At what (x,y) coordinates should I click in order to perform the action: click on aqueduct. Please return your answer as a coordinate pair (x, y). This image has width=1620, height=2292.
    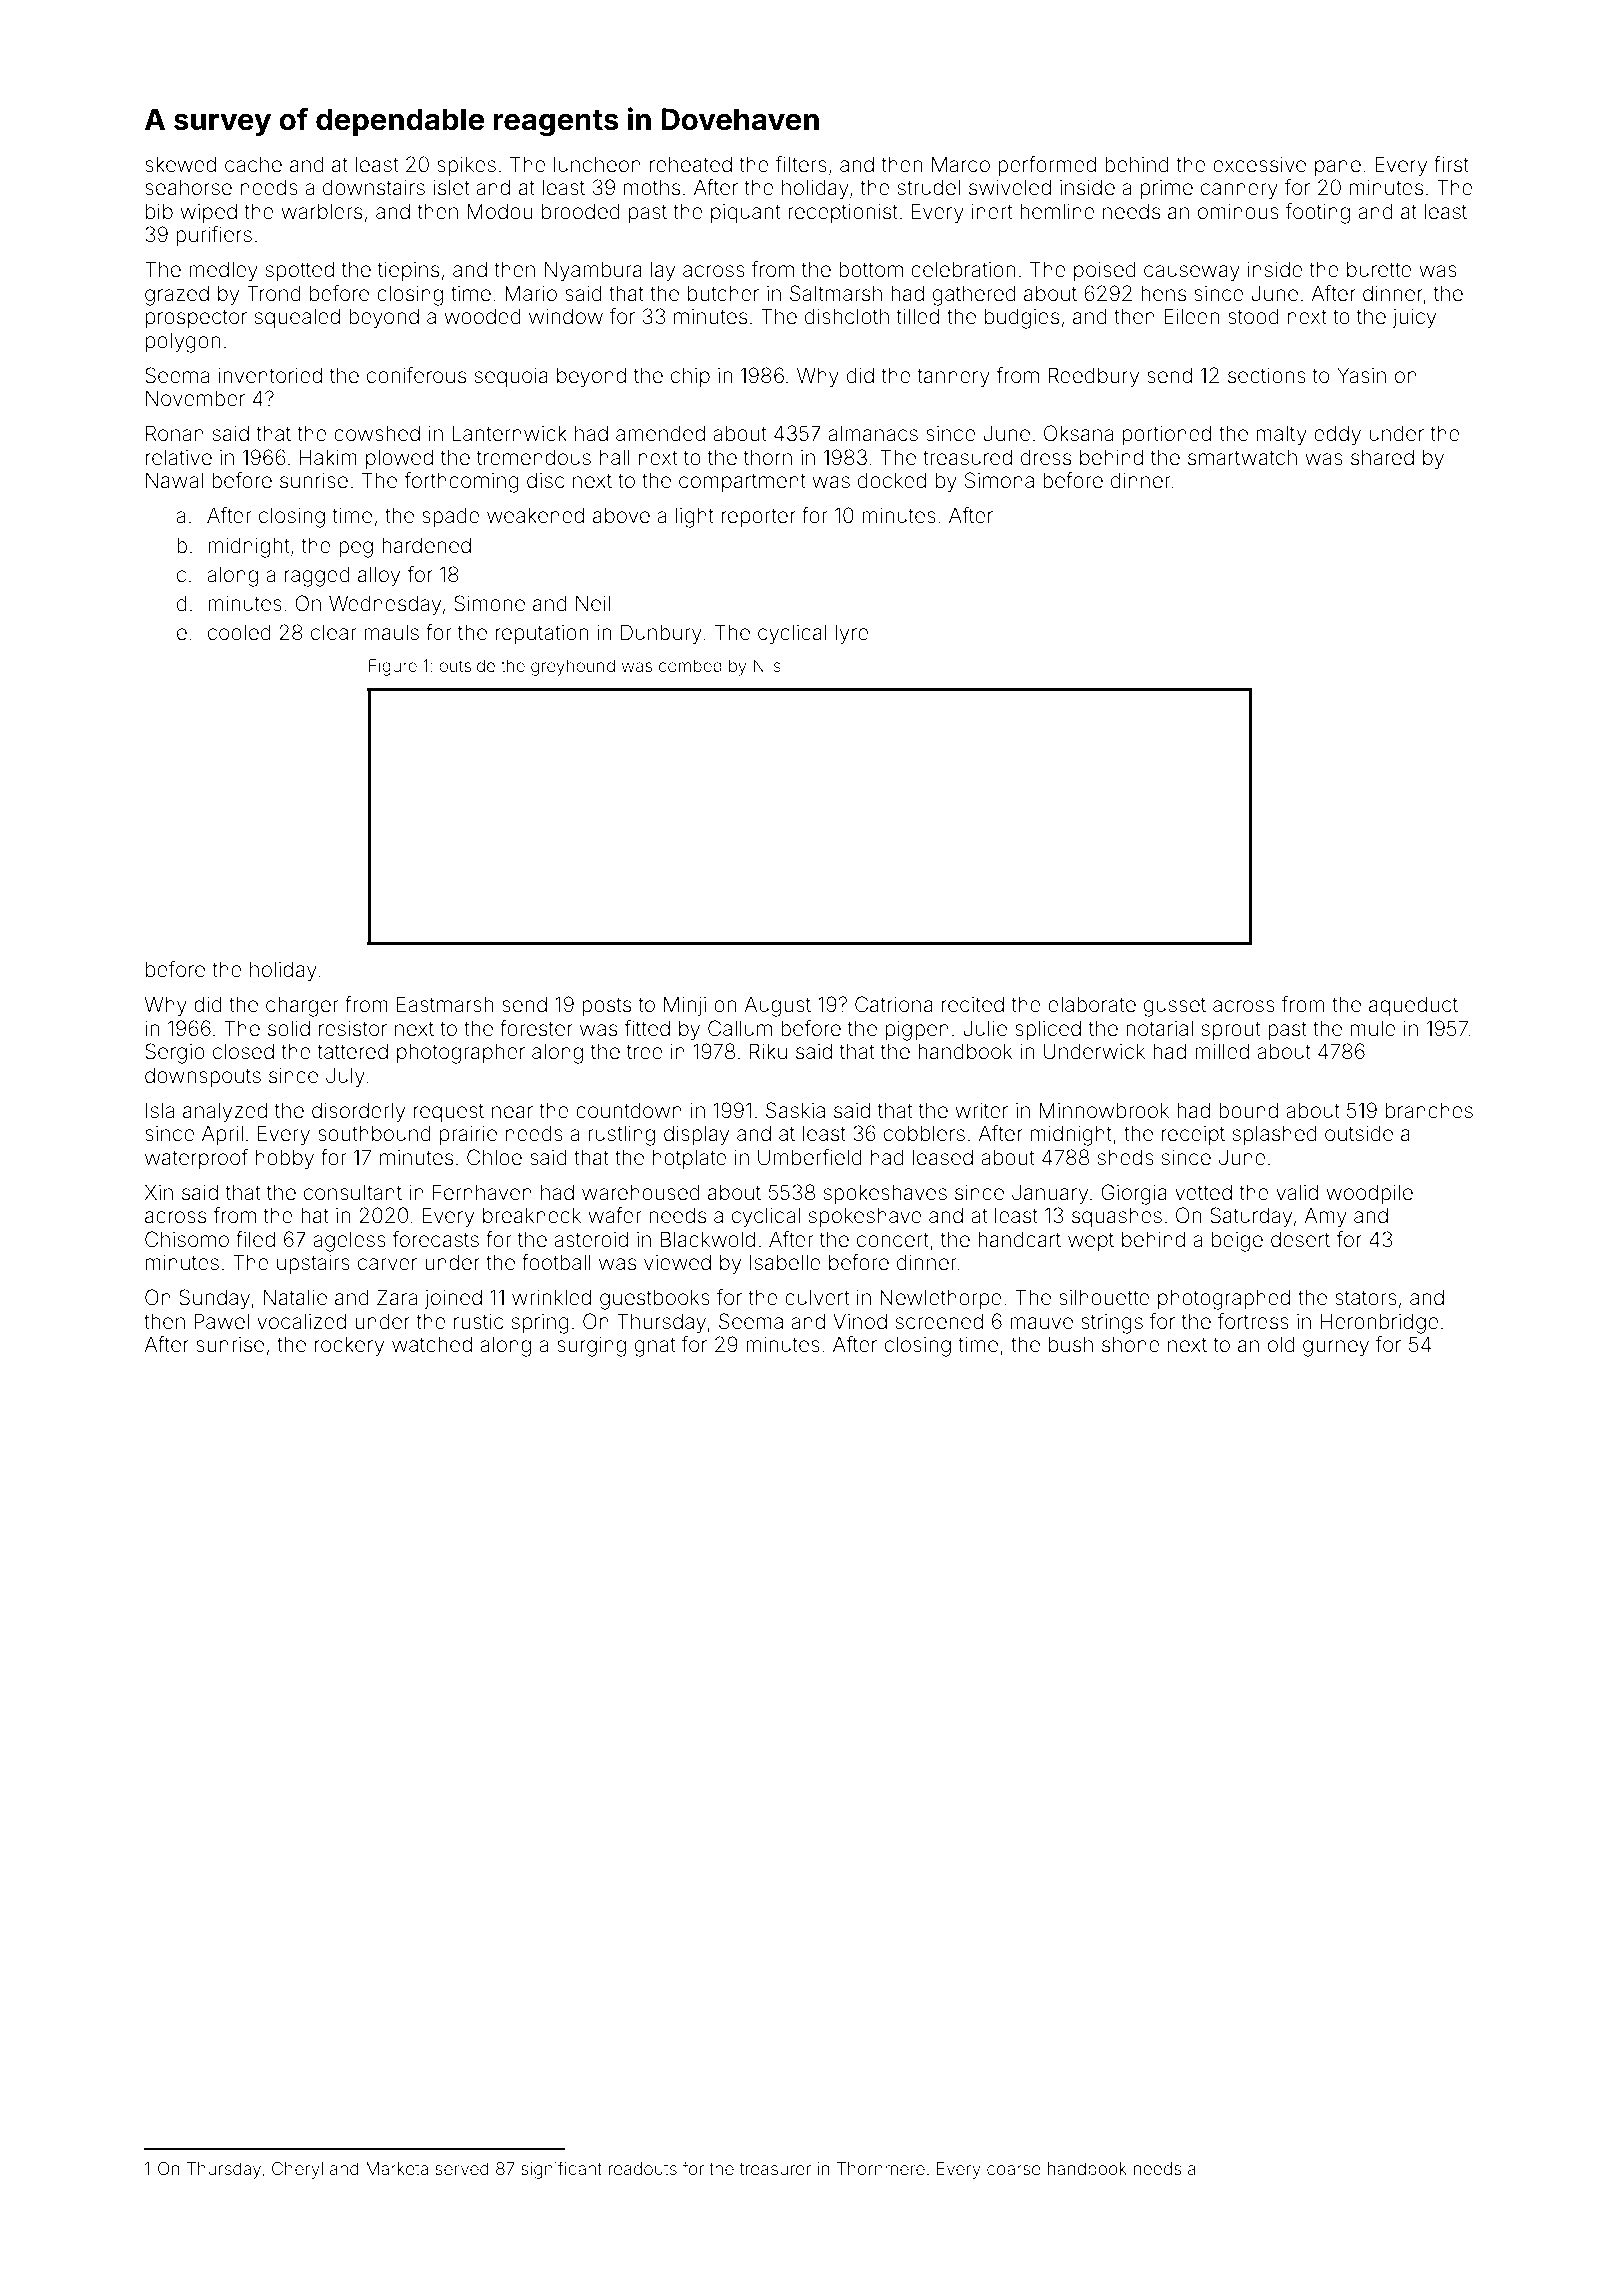
    Looking at the image, I should click on (1413, 1006).
